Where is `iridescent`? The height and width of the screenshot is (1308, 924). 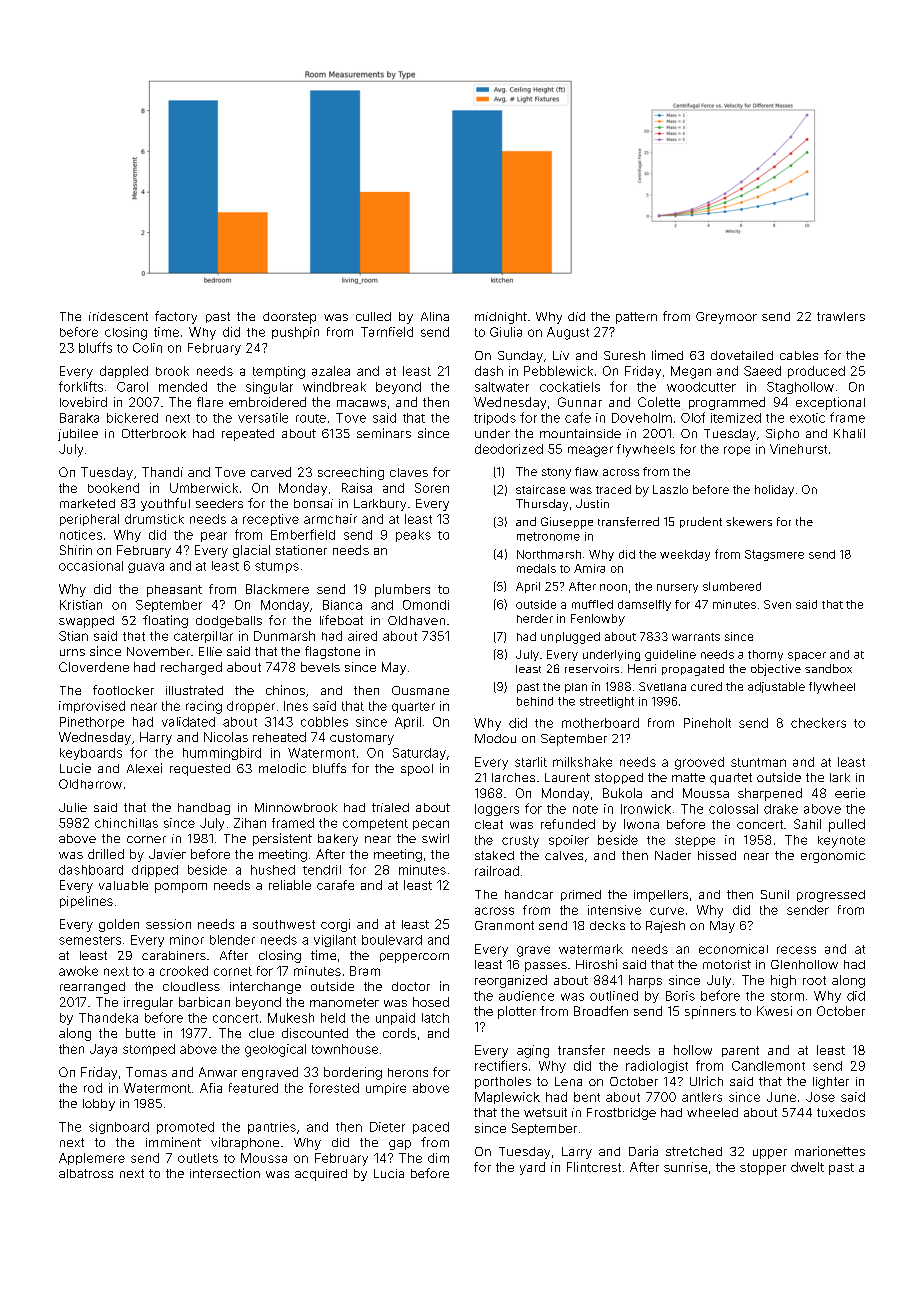
iridescent is located at coordinates (118, 316).
